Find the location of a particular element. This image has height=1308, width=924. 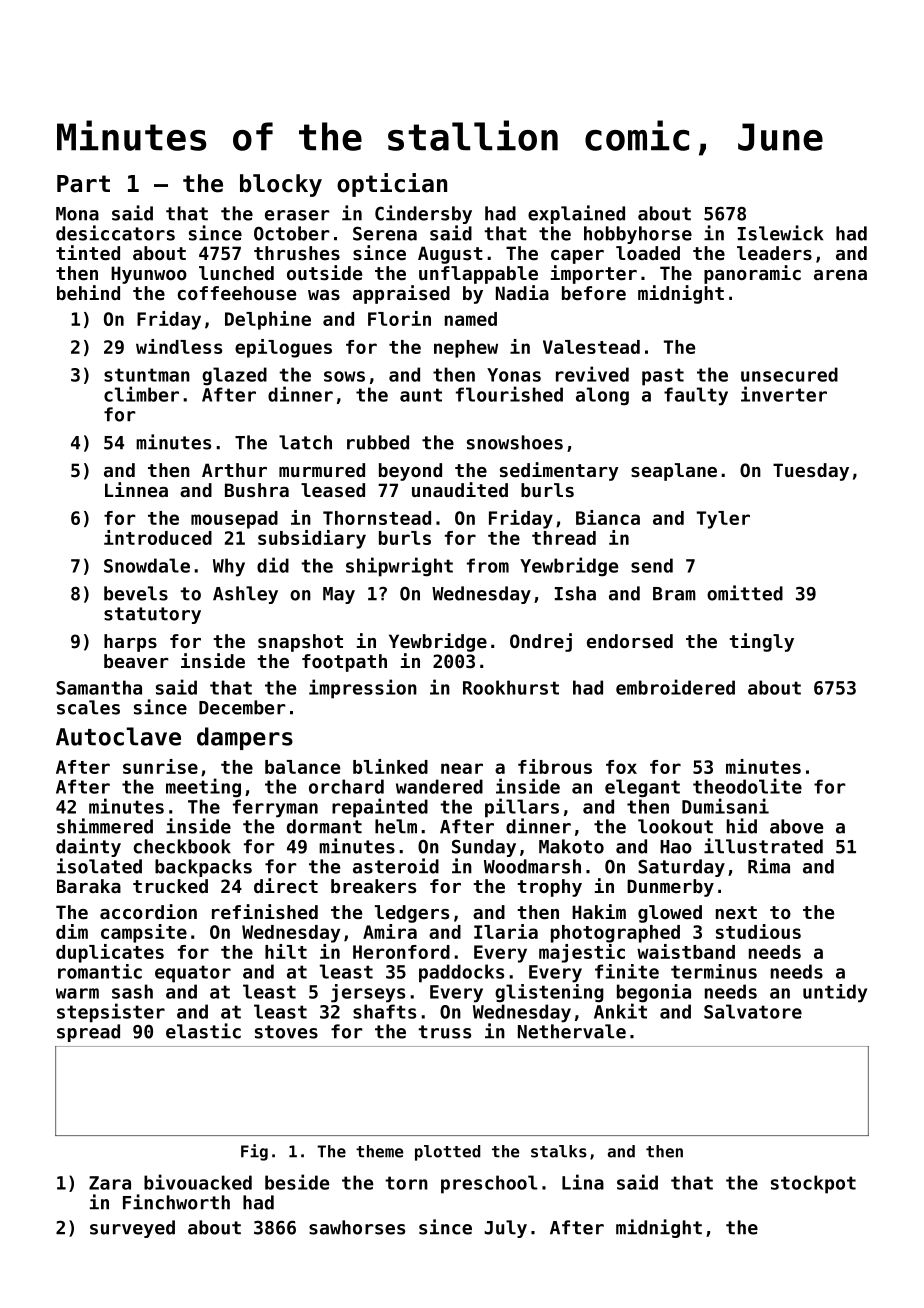

hobbyhorse is located at coordinates (638, 235).
